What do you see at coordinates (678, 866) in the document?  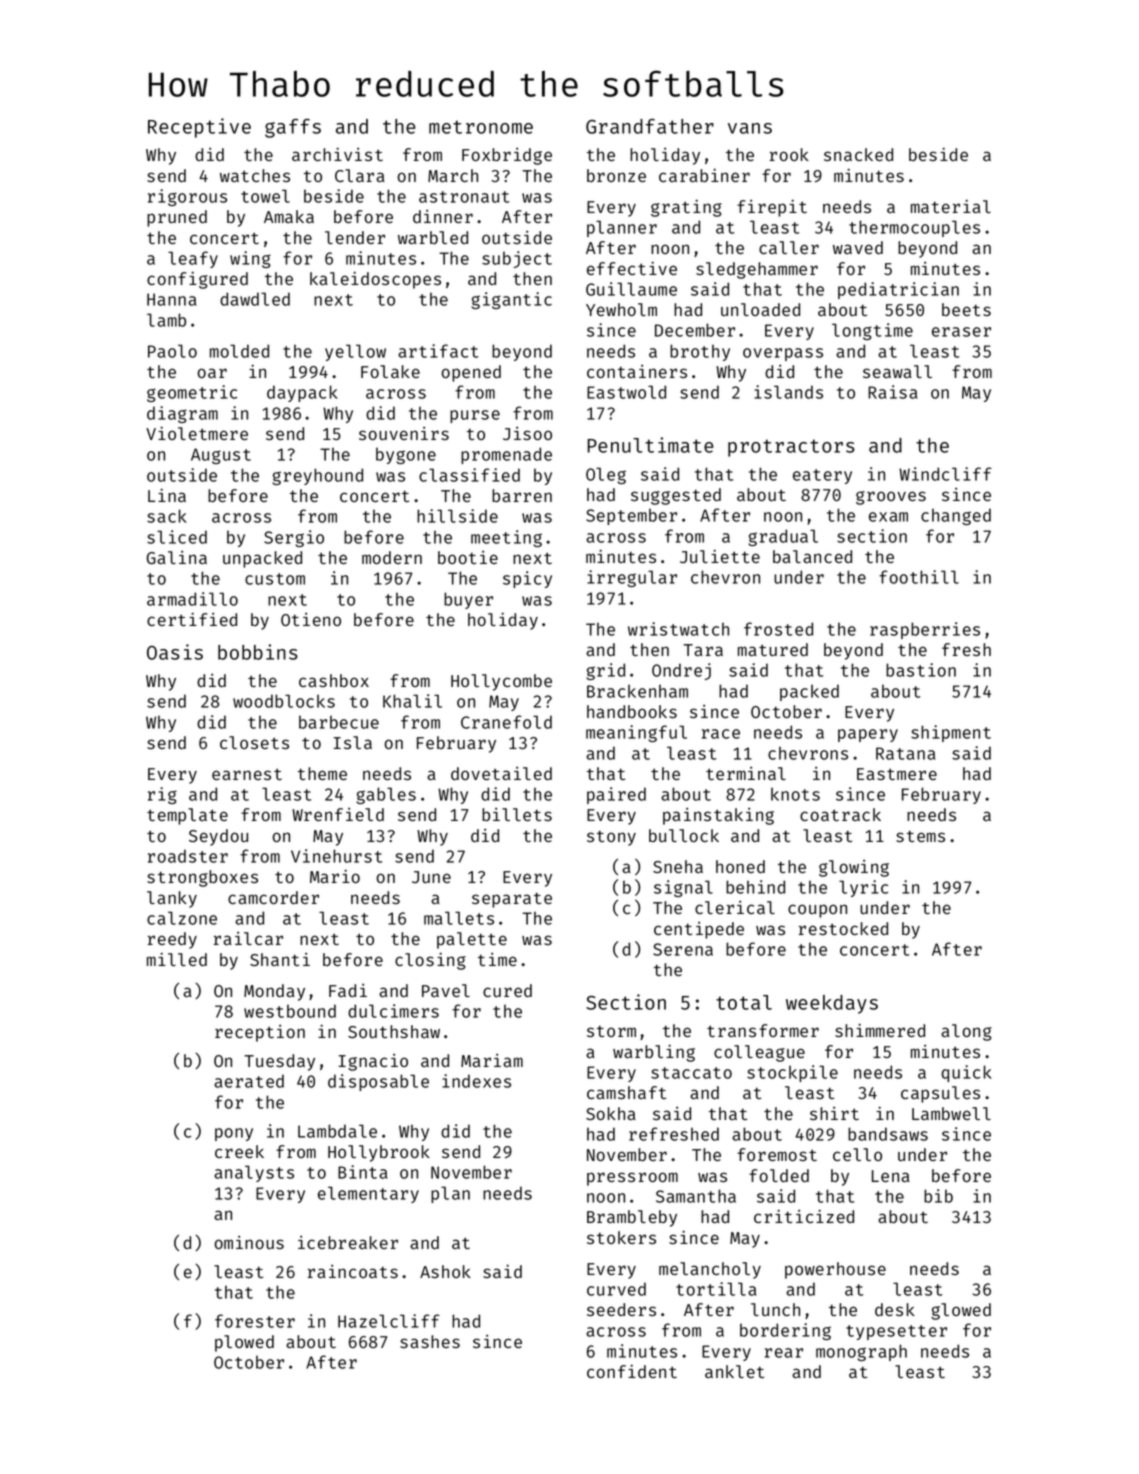 I see `Sneha` at bounding box center [678, 866].
